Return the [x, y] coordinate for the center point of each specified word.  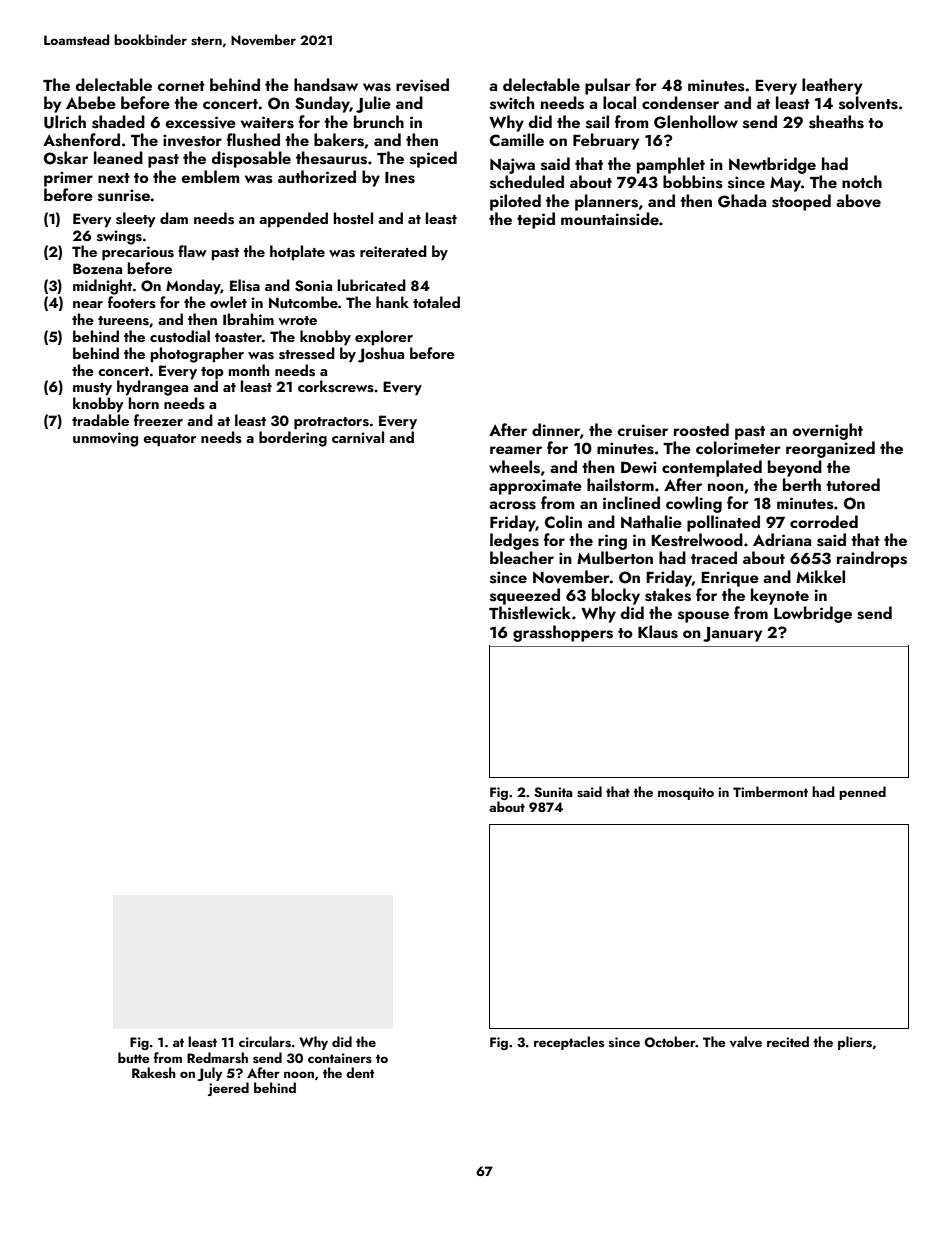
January [732, 634]
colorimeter [738, 447]
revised [422, 85]
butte [134, 1057]
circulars [265, 1041]
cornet [181, 86]
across [512, 505]
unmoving [105, 439]
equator [169, 440]
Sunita [553, 792]
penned [862, 793]
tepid [536, 220]
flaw [192, 251]
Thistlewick [530, 613]
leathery [832, 86]
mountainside [610, 219]
